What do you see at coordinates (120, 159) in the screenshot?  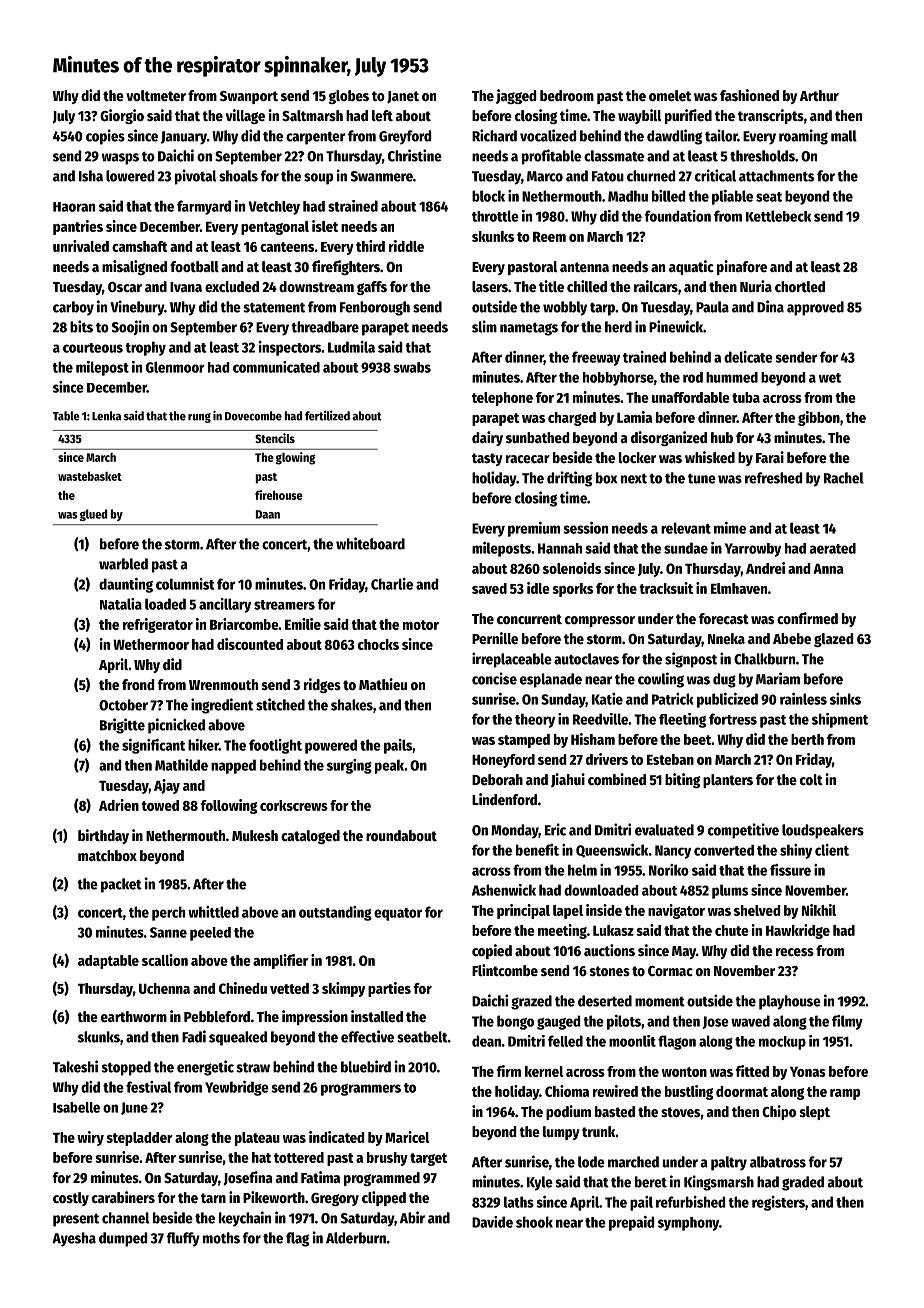 I see `wasps` at bounding box center [120, 159].
